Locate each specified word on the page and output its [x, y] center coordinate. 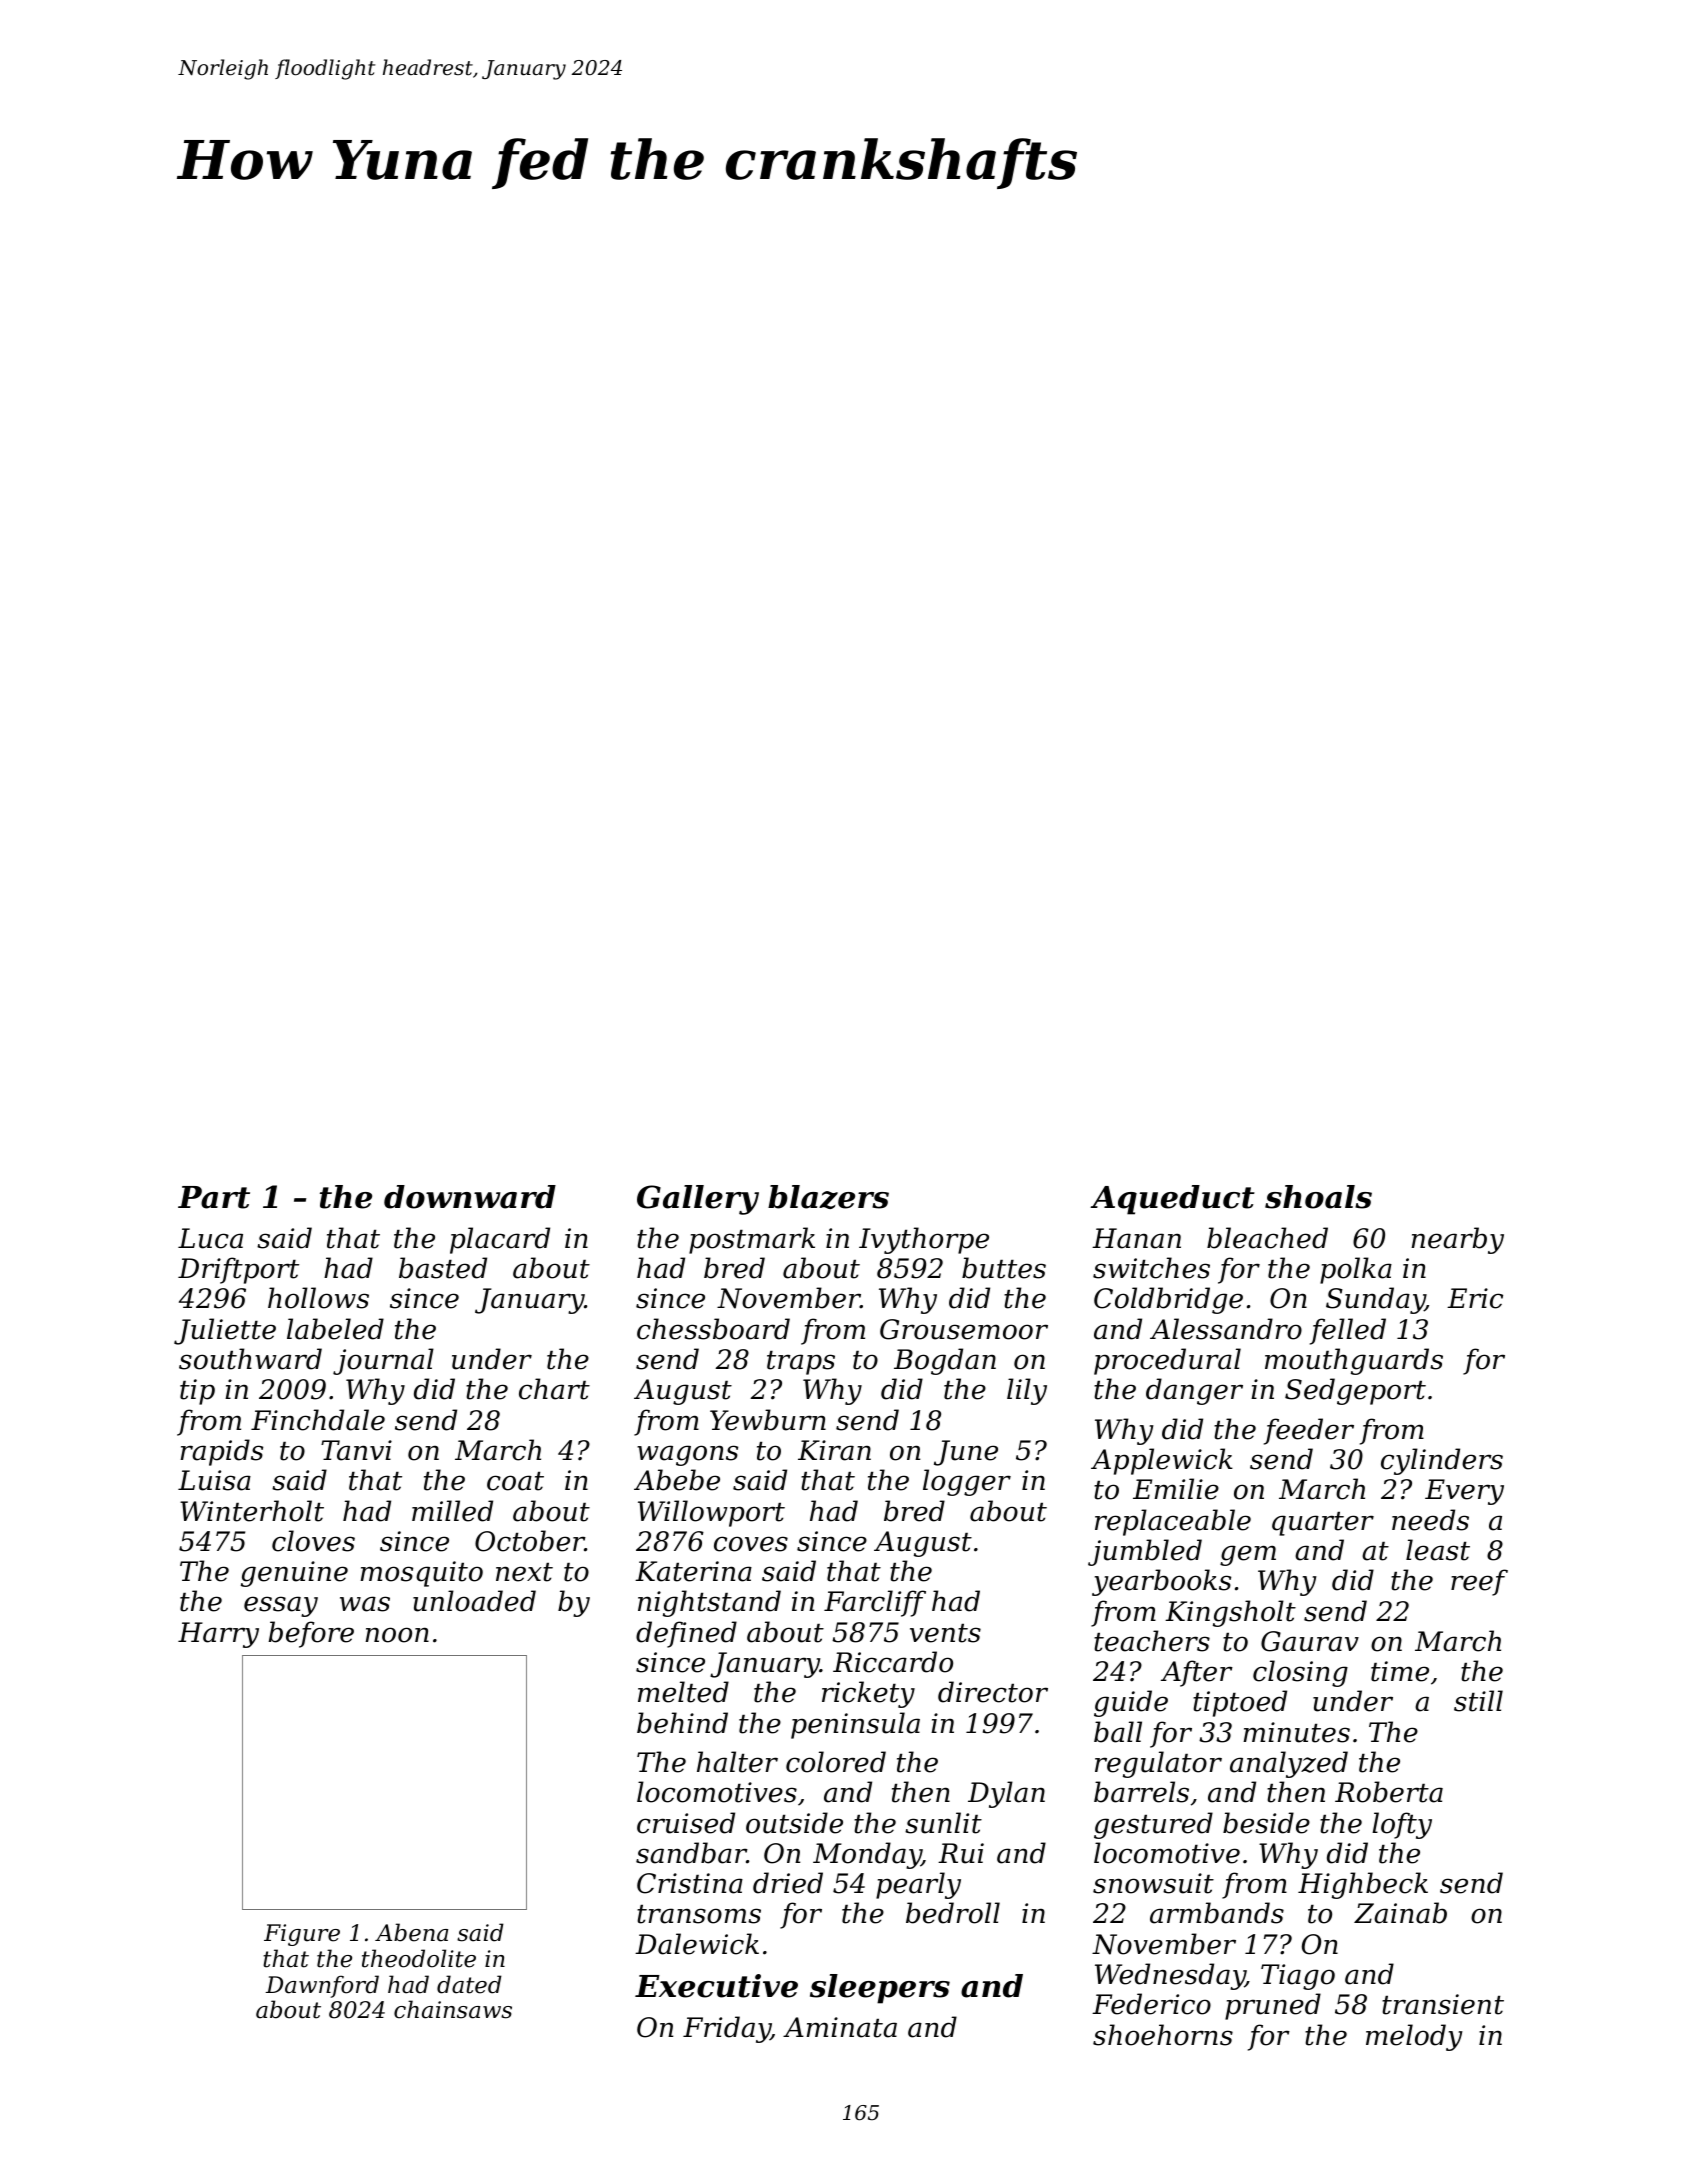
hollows [318, 1298]
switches [1151, 1268]
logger [967, 1482]
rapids [221, 1452]
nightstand [709, 1603]
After [1197, 1673]
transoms [699, 1914]
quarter [1323, 1524]
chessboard [713, 1329]
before [311, 1634]
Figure [302, 1935]
